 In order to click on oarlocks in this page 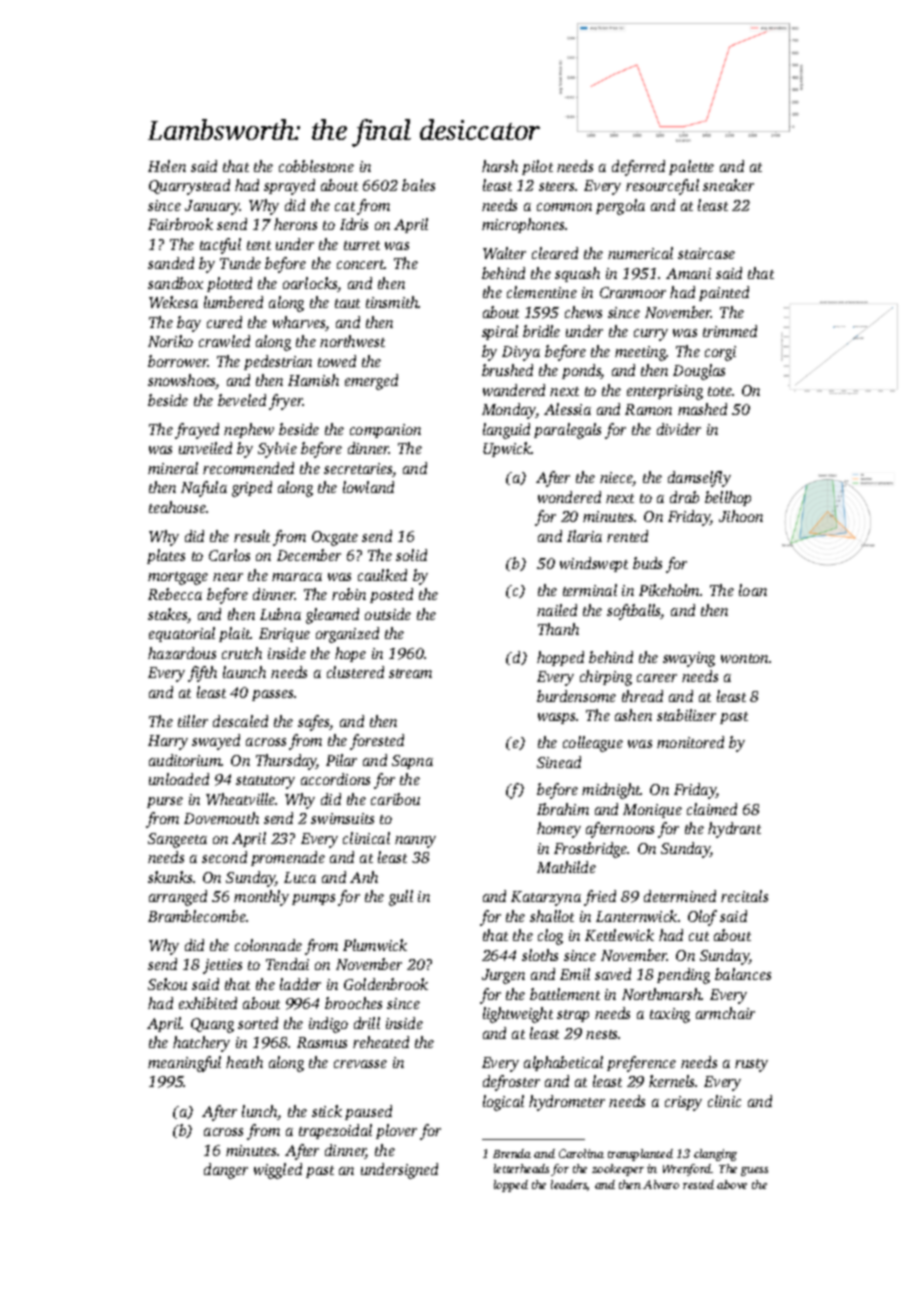, I will do `click(310, 284)`.
